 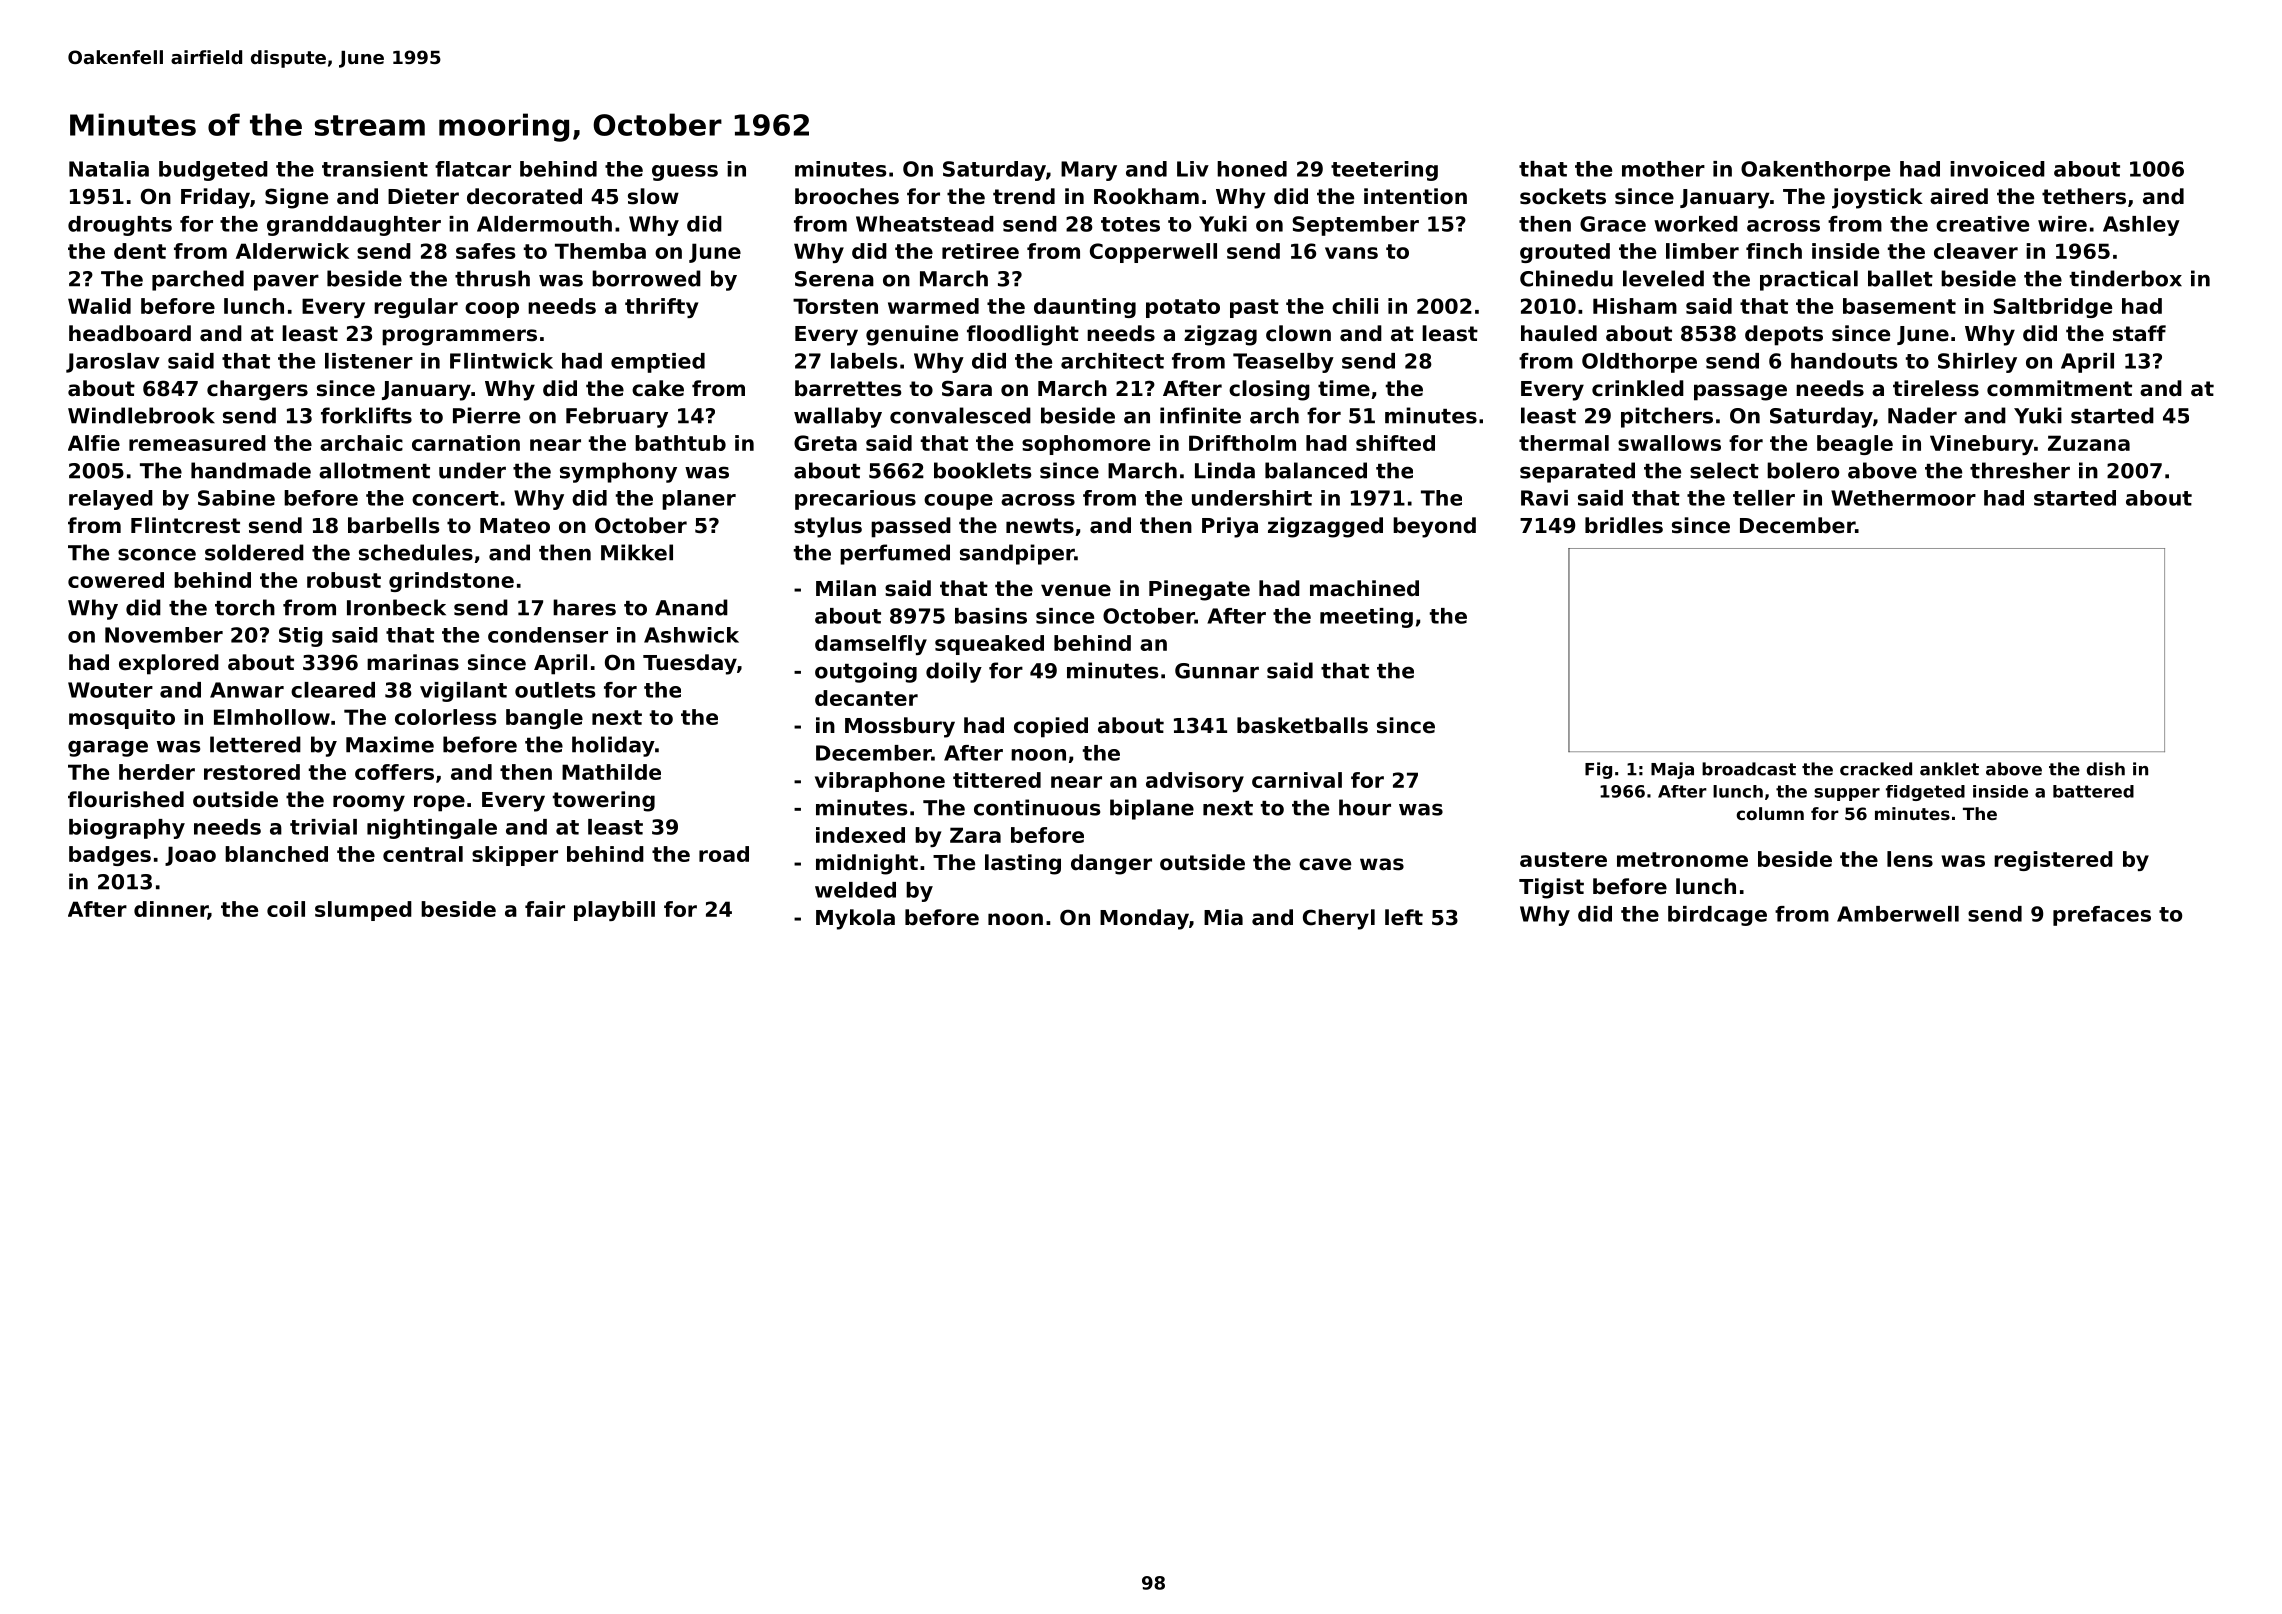 What do you see at coordinates (1563, 859) in the document?
I see `austere` at bounding box center [1563, 859].
